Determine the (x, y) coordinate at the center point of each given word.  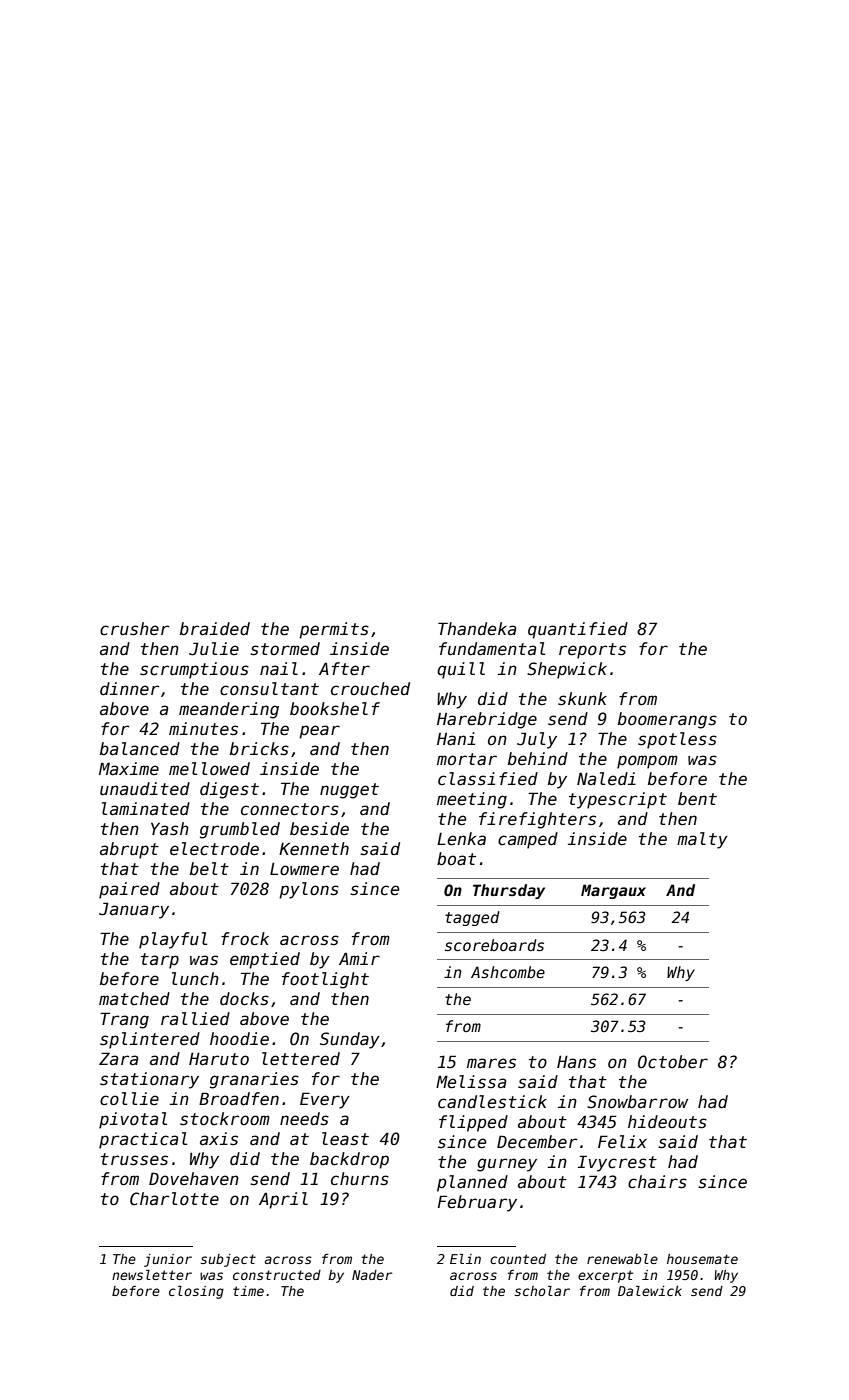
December (537, 1142)
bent (697, 798)
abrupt (129, 850)
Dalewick (650, 1291)
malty (702, 840)
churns (360, 1179)
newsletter (152, 1275)
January (134, 910)
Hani (456, 739)
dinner (130, 689)
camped (528, 840)
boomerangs (667, 720)
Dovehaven (194, 1179)
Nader (372, 1275)
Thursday (509, 891)
